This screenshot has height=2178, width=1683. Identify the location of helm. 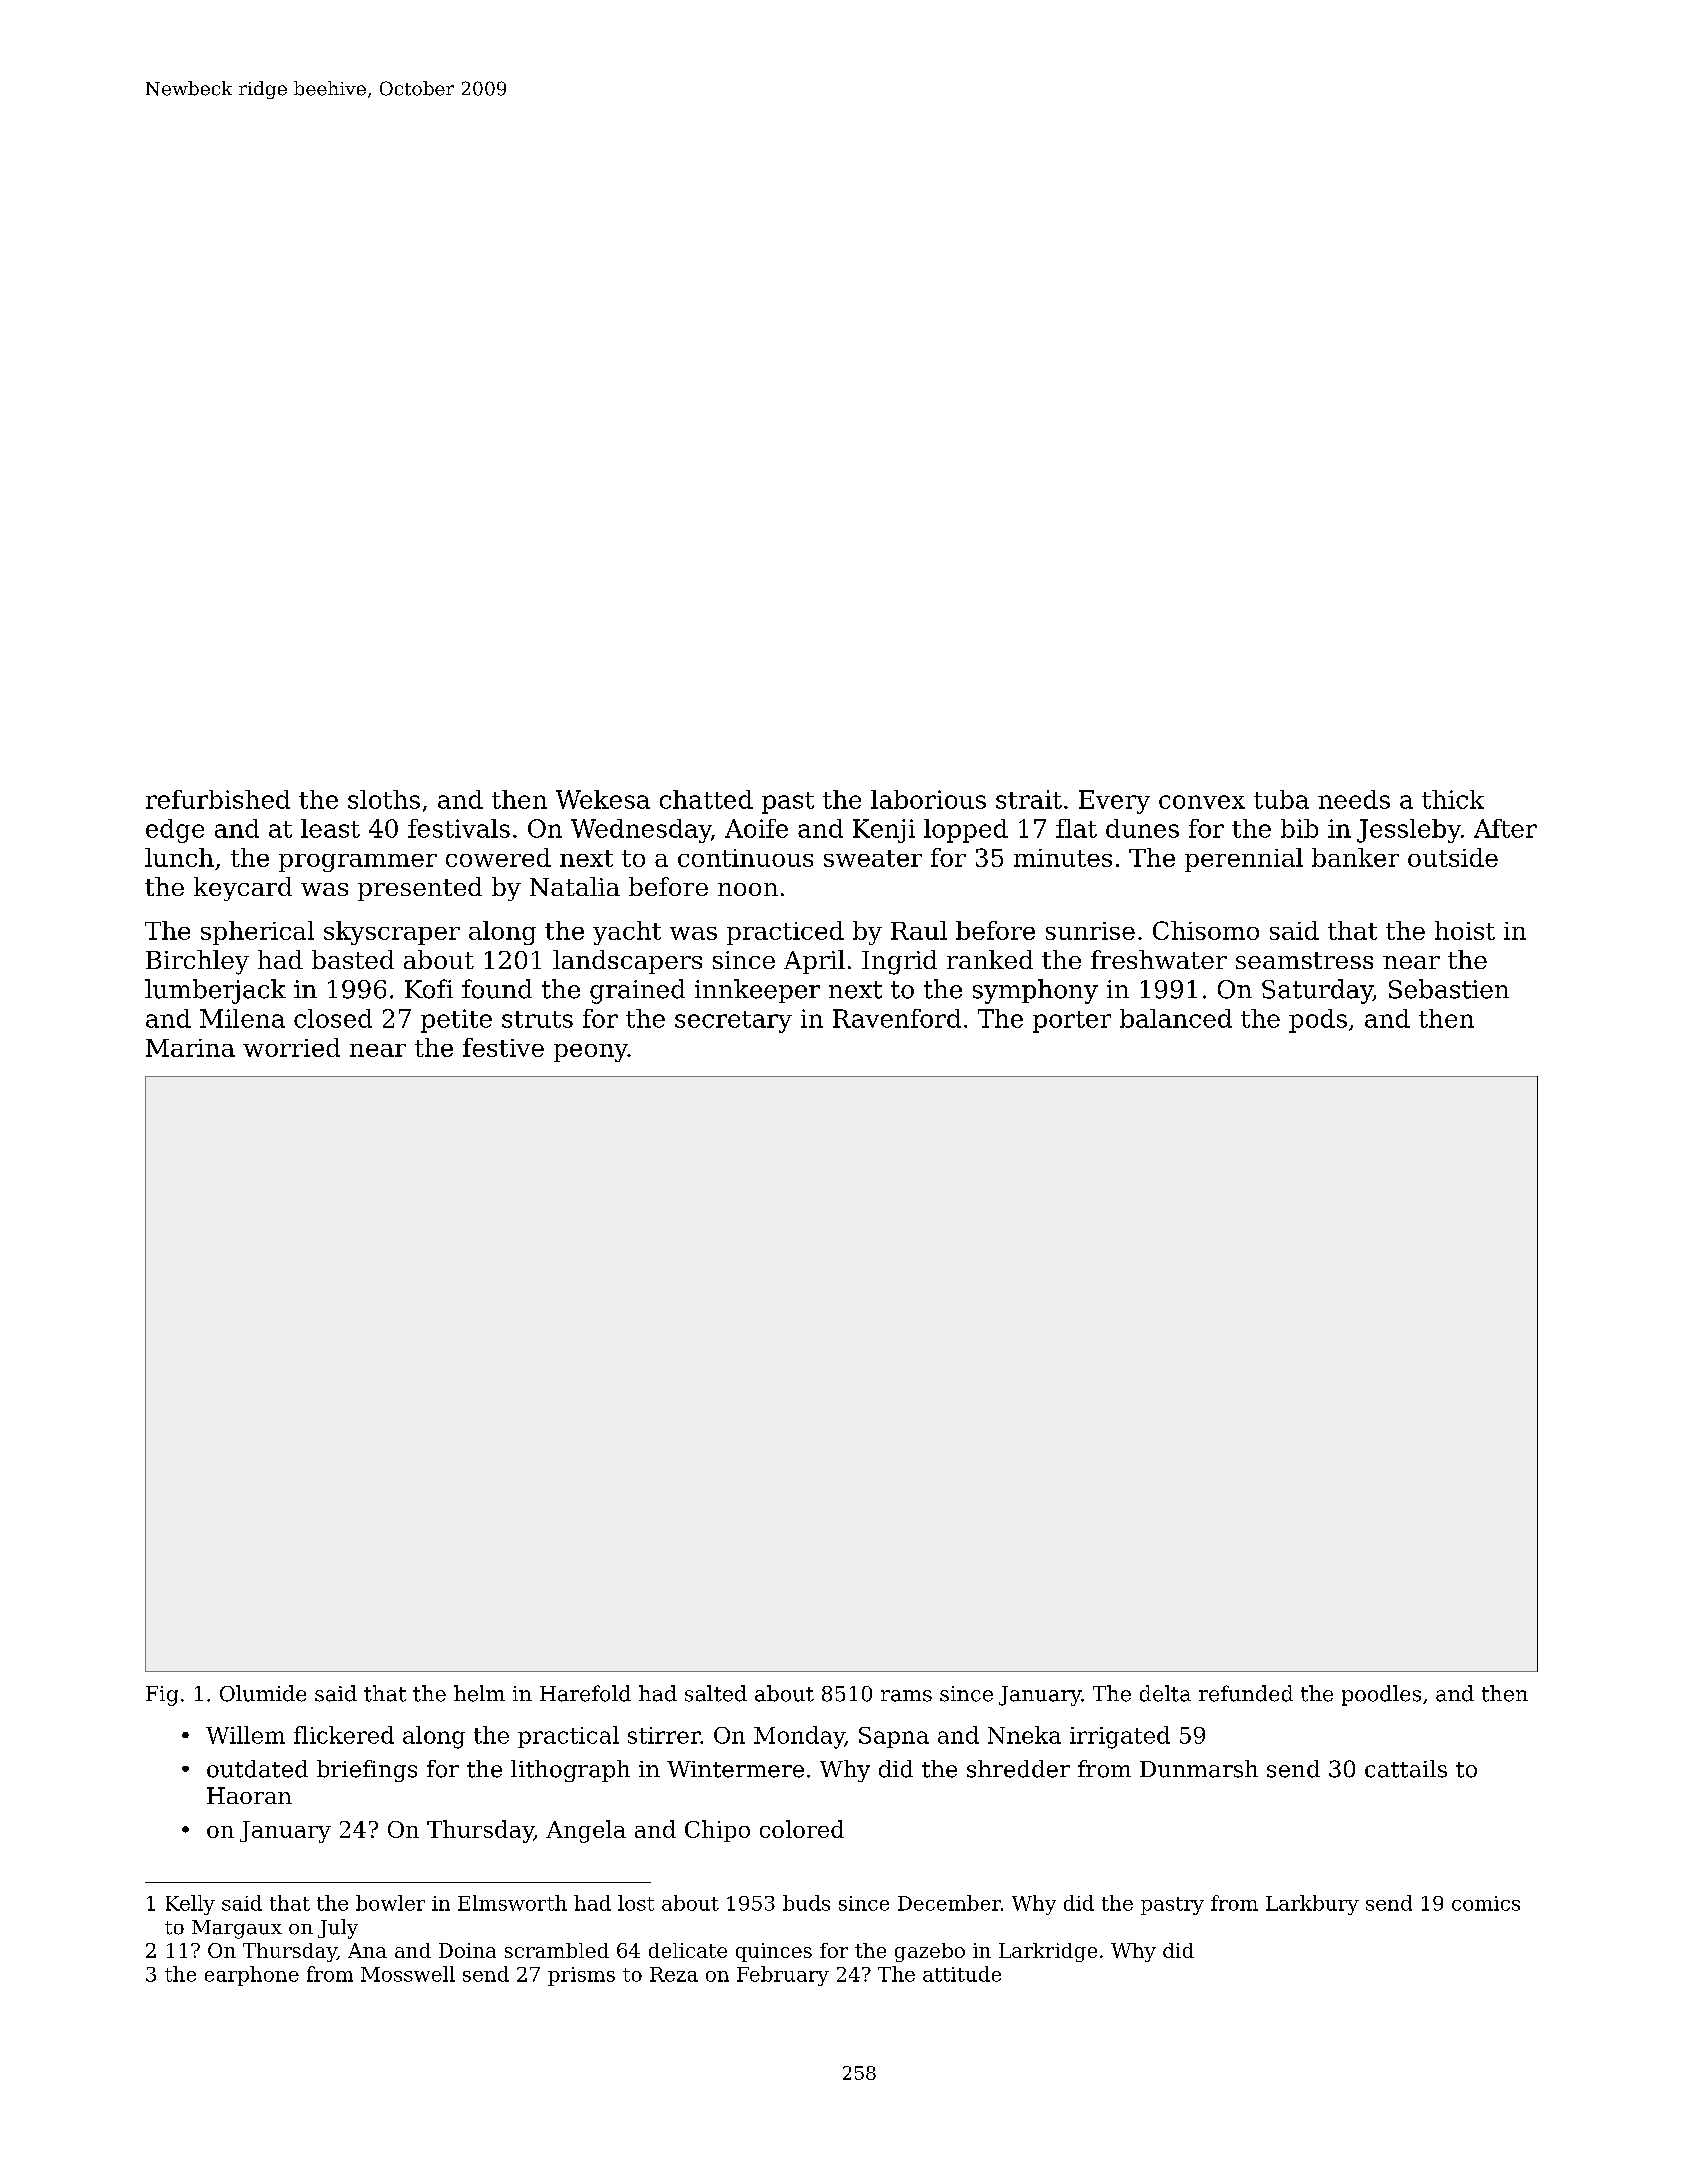
(479, 1693).
